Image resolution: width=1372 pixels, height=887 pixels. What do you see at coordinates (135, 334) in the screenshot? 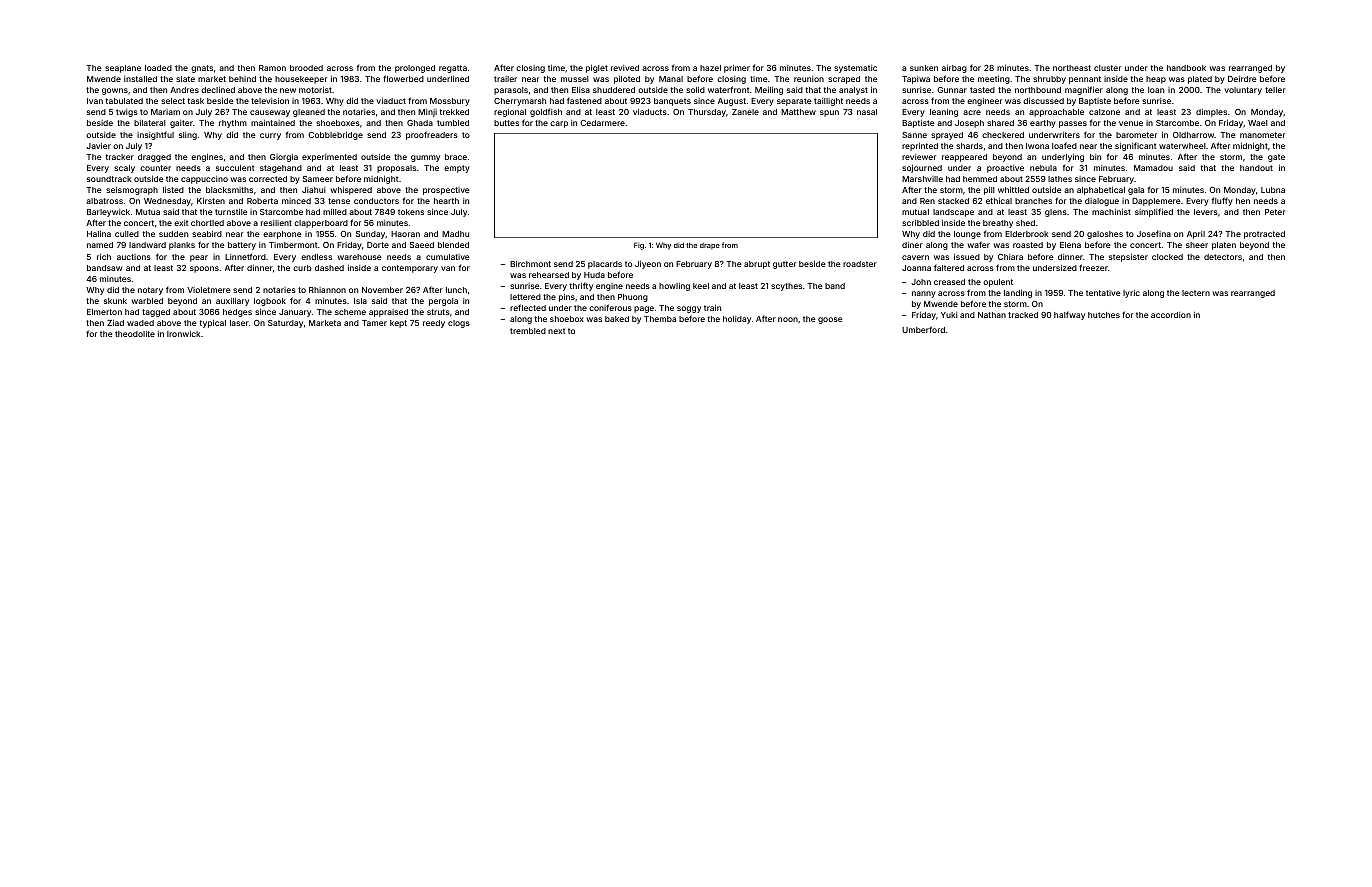
I see `theodolite` at bounding box center [135, 334].
